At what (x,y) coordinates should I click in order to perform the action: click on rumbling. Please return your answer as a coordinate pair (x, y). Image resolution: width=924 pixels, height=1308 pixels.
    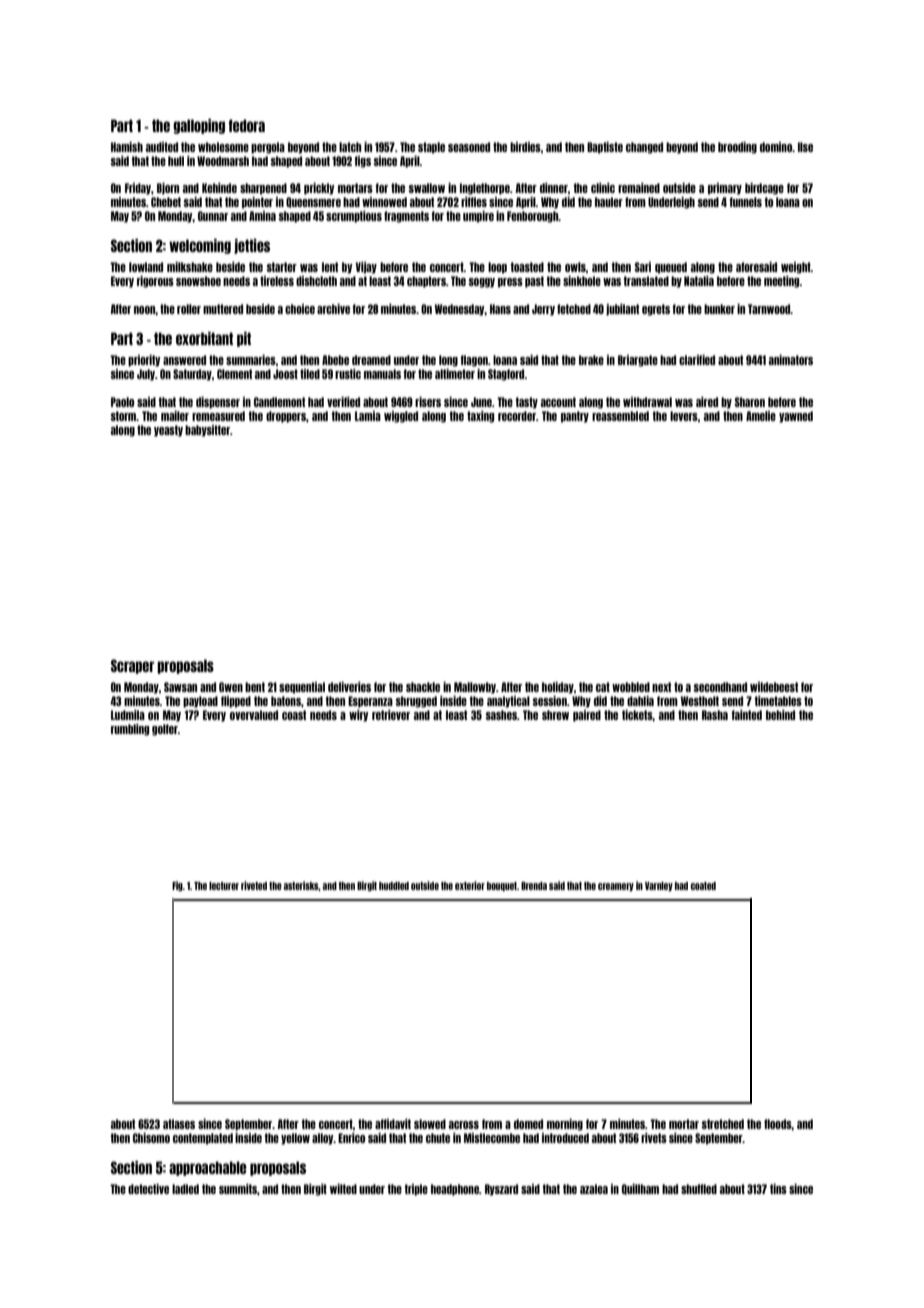
    Looking at the image, I should click on (130, 730).
